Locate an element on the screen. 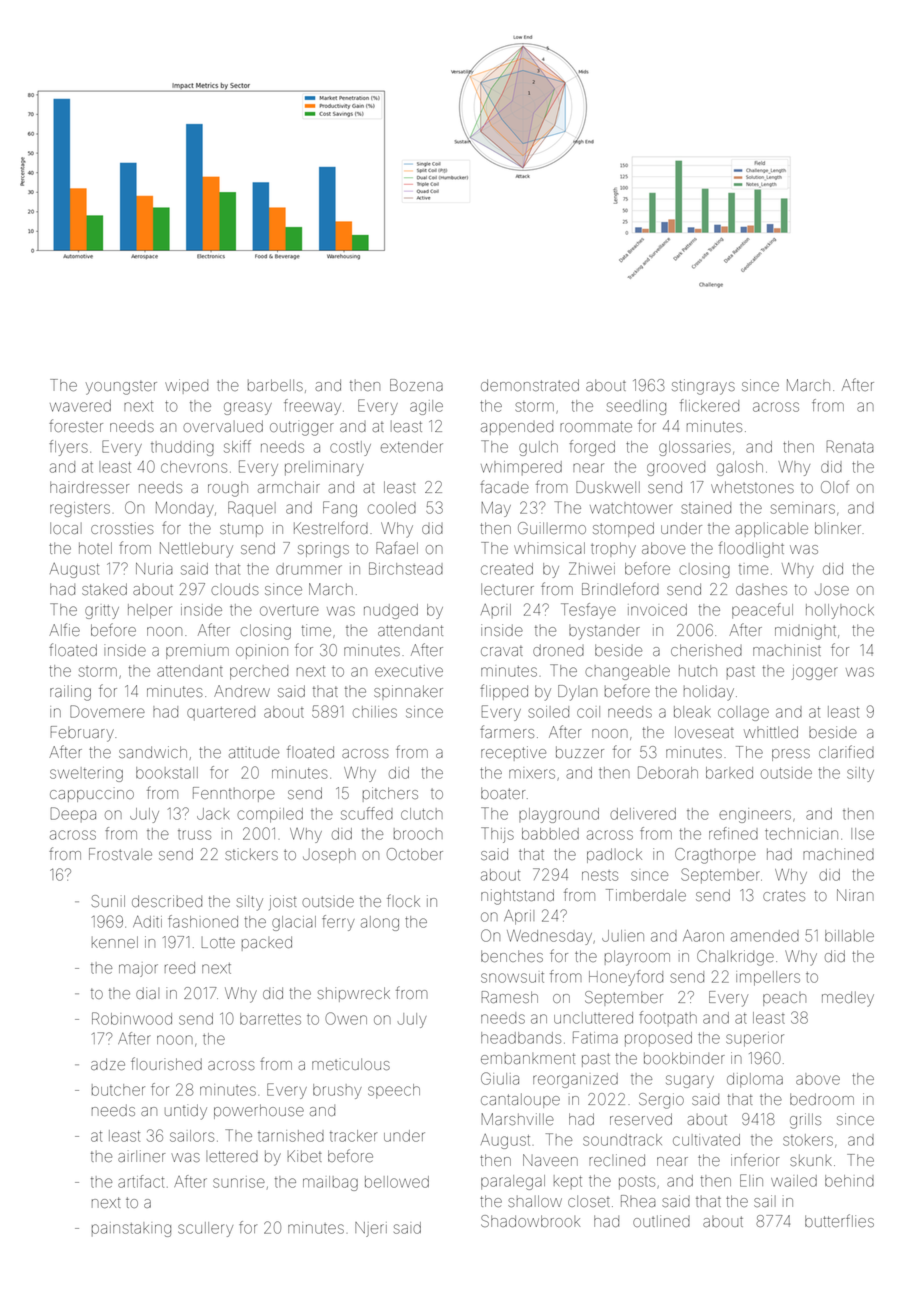  Shadowbrook is located at coordinates (530, 1221).
